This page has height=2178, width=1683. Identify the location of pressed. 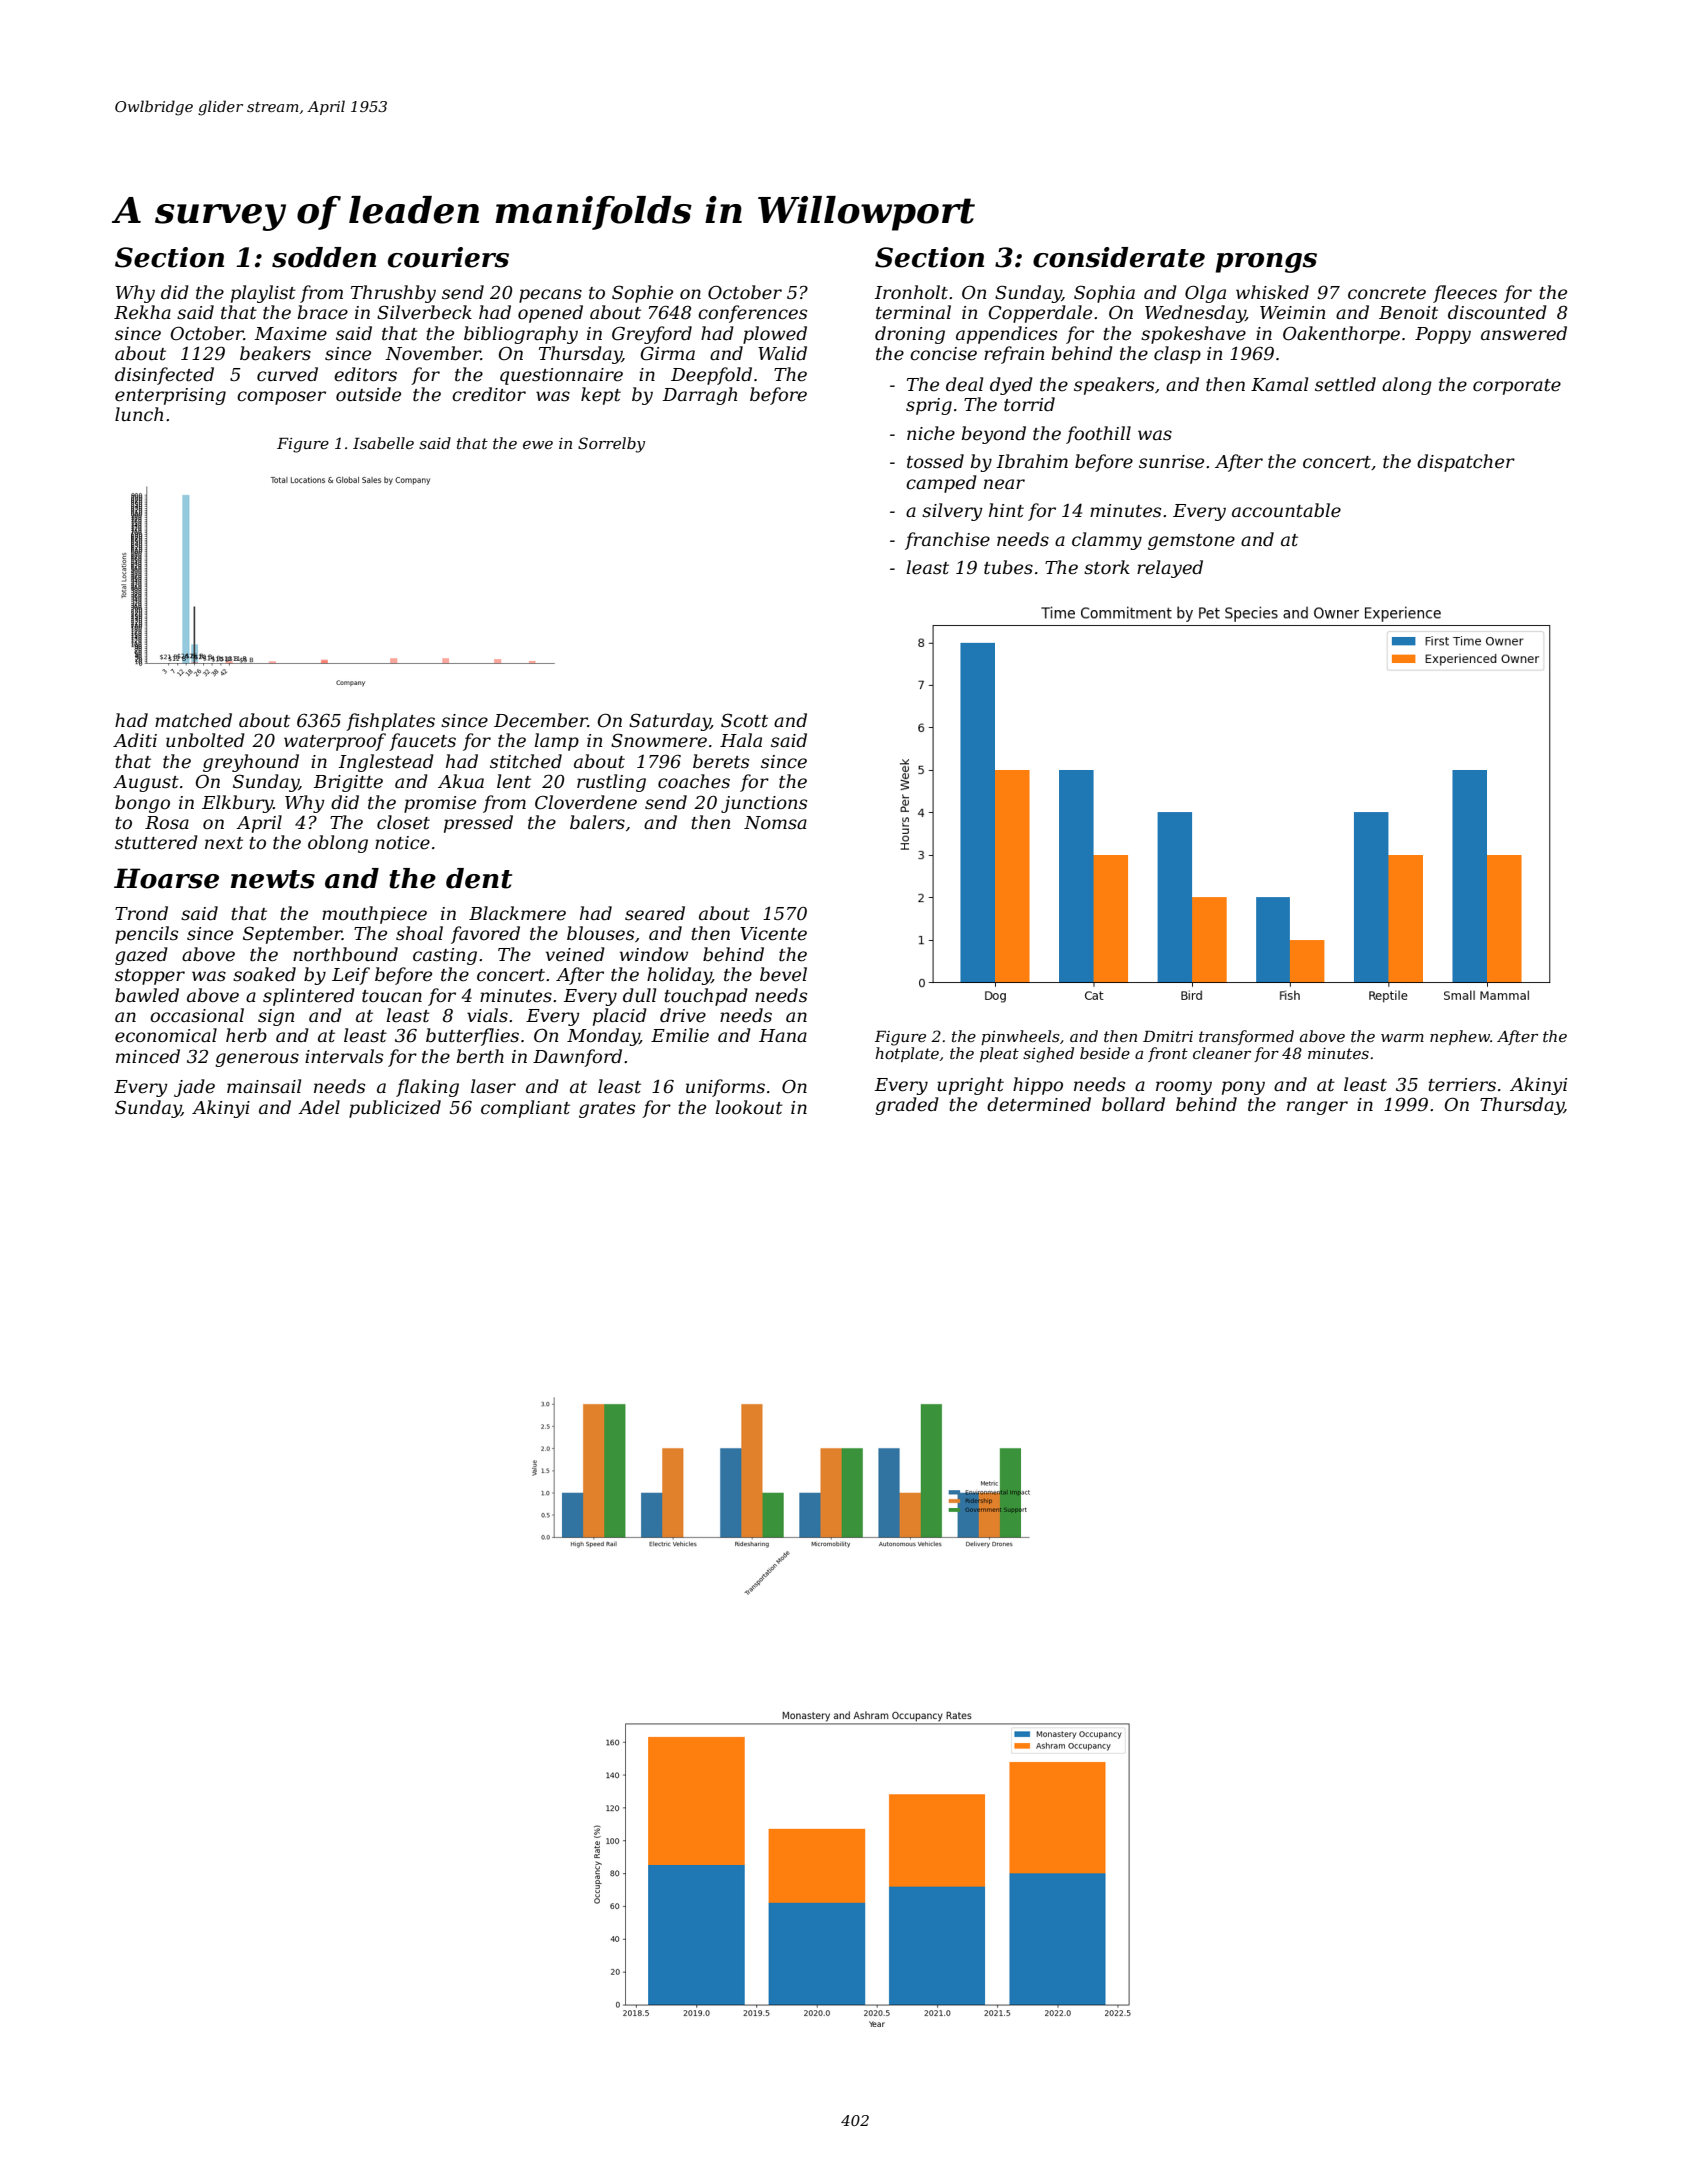
(478, 824).
